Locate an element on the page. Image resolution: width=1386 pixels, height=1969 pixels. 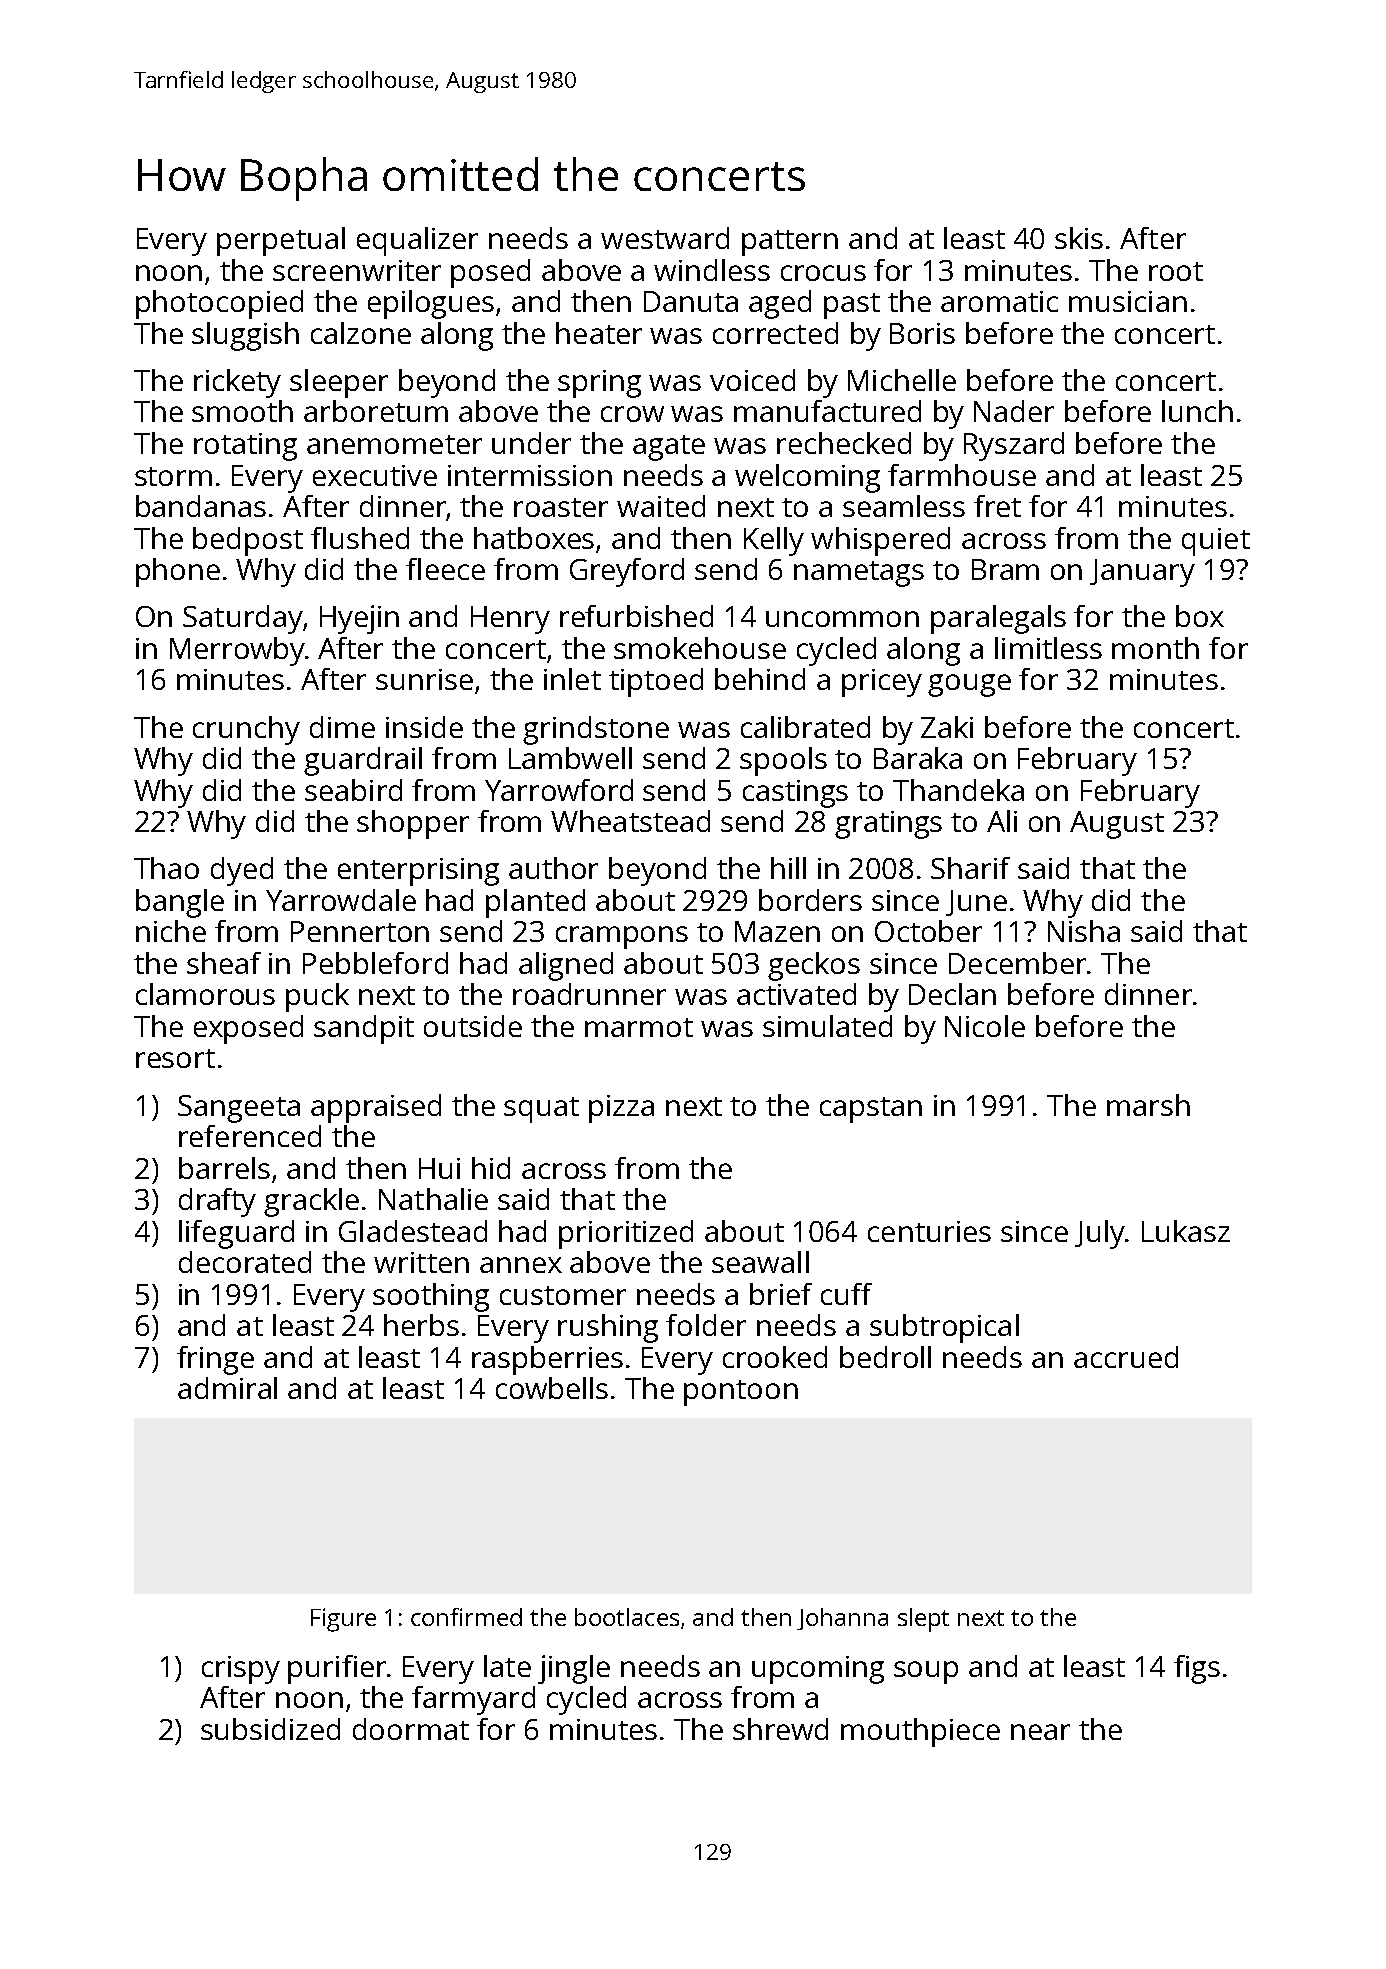
subsidized is located at coordinates (270, 1729).
